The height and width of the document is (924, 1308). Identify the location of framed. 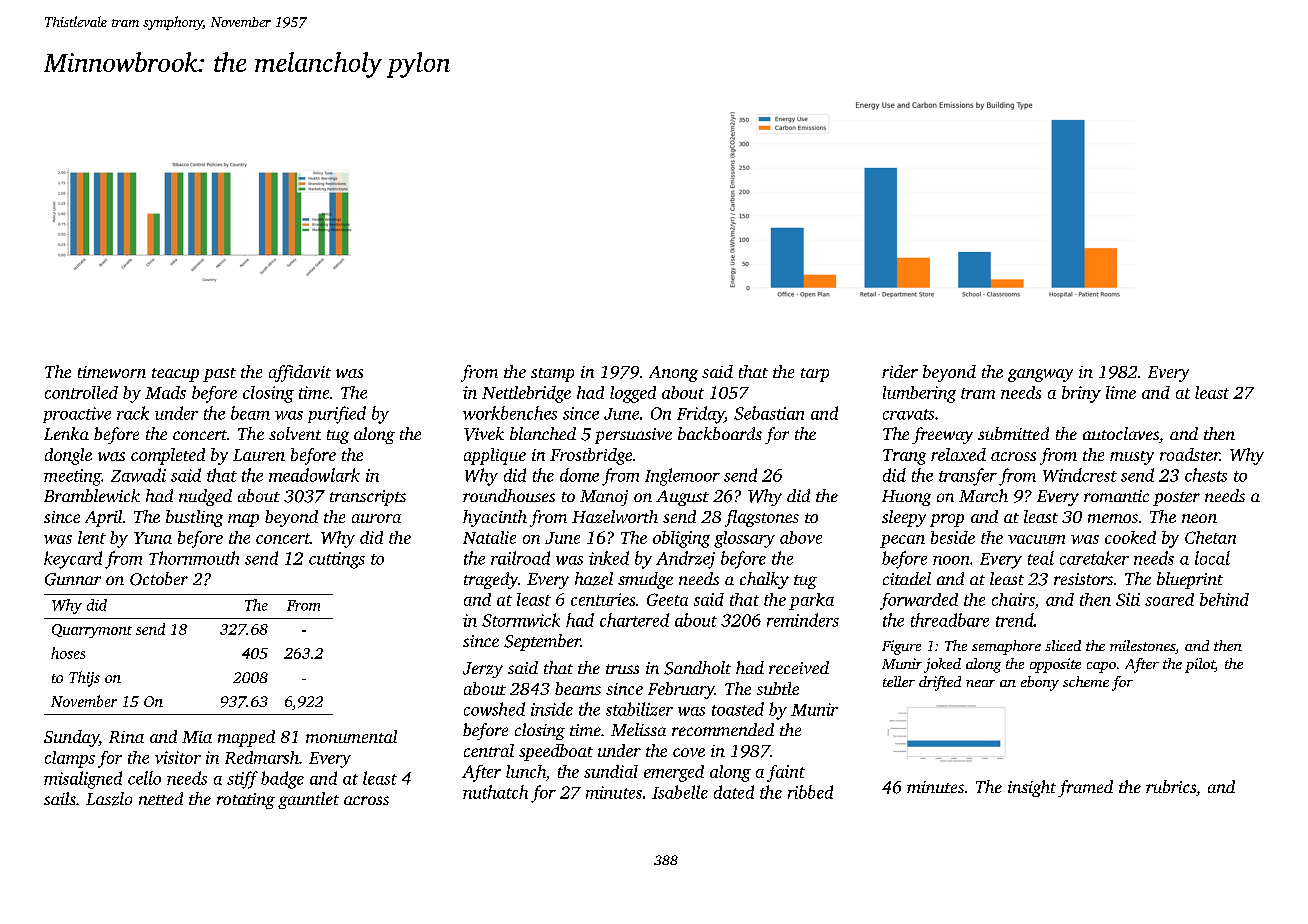
(1085, 788).
